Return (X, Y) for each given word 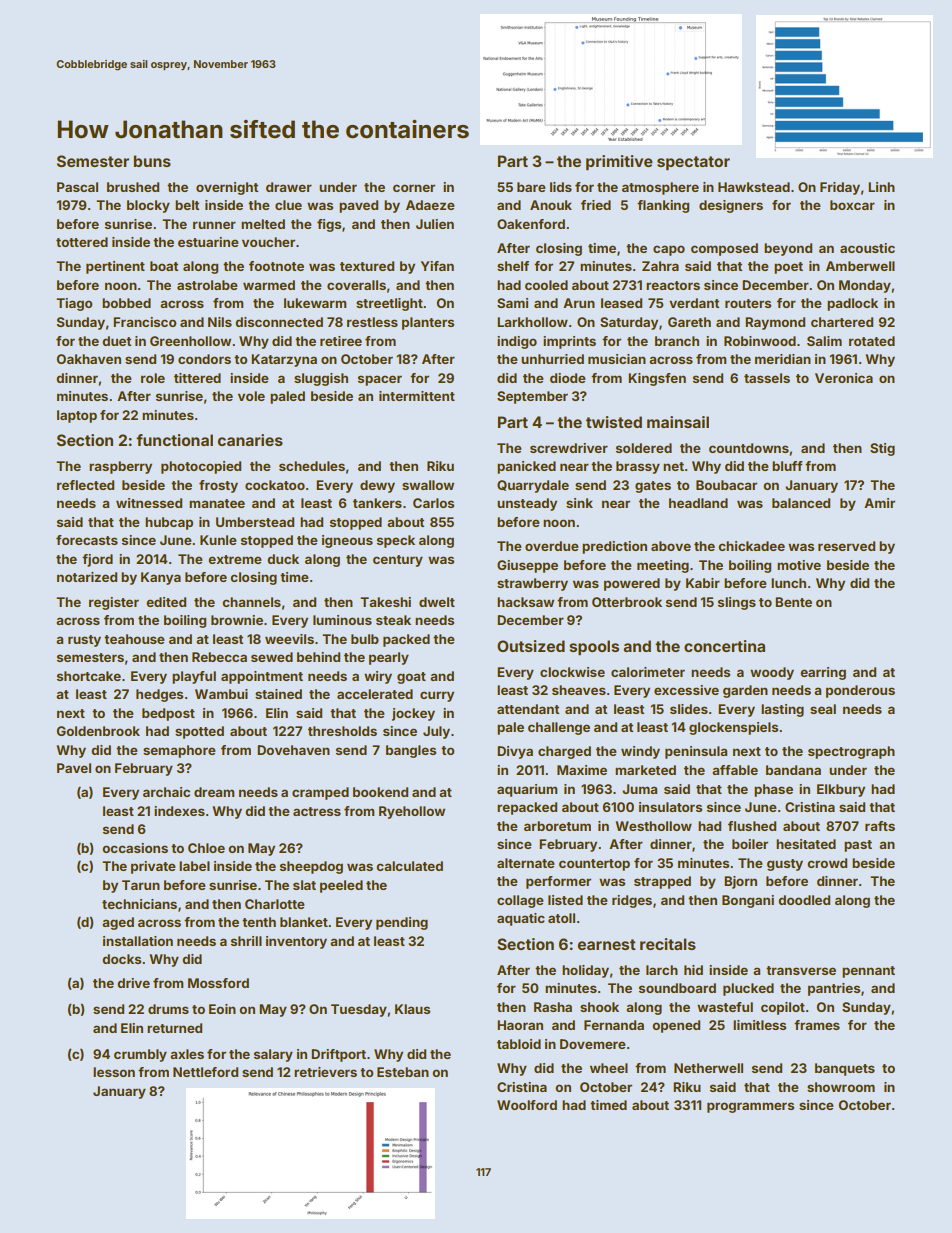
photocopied (201, 467)
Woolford (527, 1105)
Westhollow (653, 826)
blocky (148, 206)
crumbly (140, 1055)
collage (520, 901)
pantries (834, 989)
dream (214, 792)
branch (677, 341)
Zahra (660, 266)
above (671, 546)
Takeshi (385, 602)
